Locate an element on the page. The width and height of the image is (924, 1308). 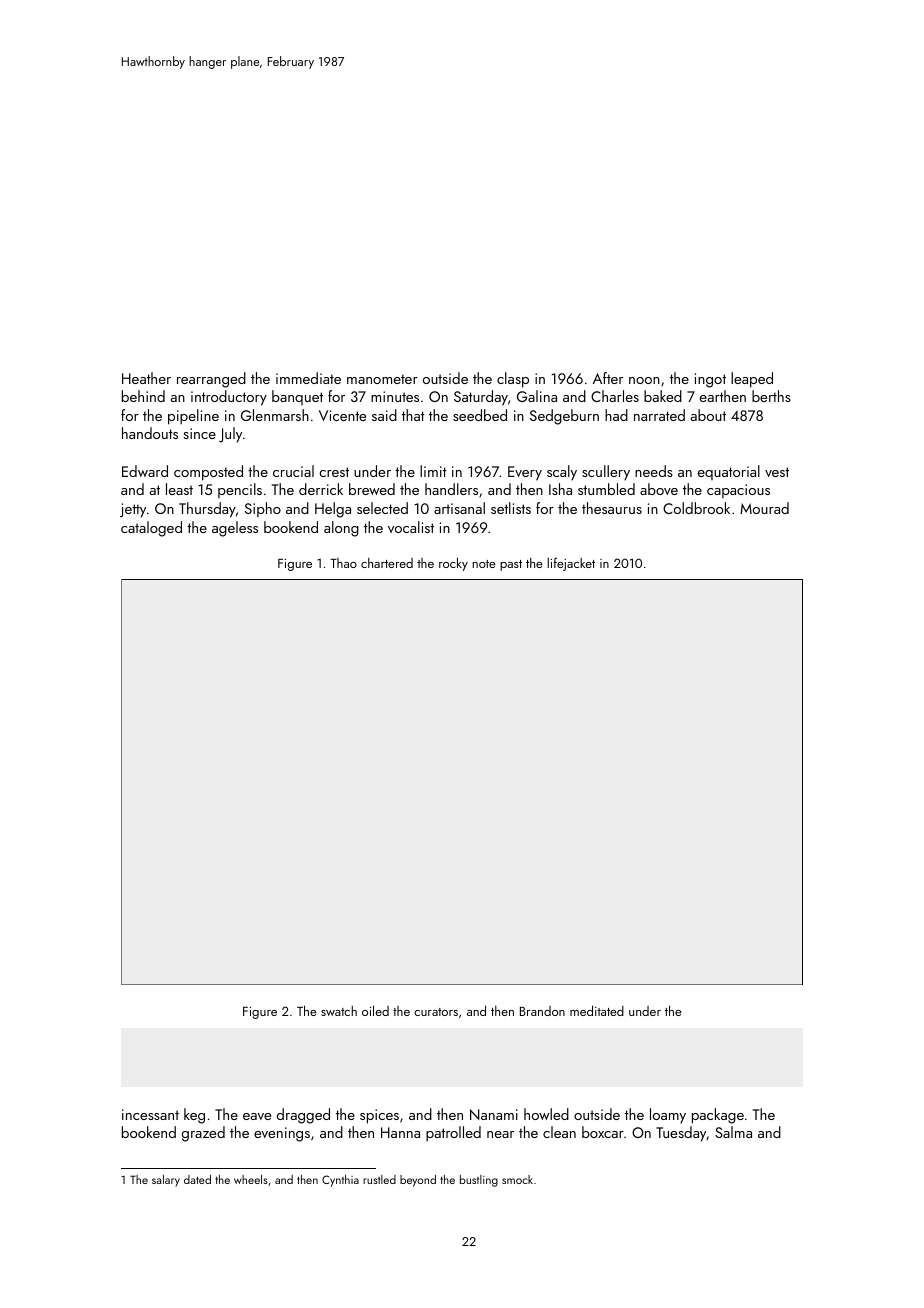
incessant is located at coordinates (150, 1114).
